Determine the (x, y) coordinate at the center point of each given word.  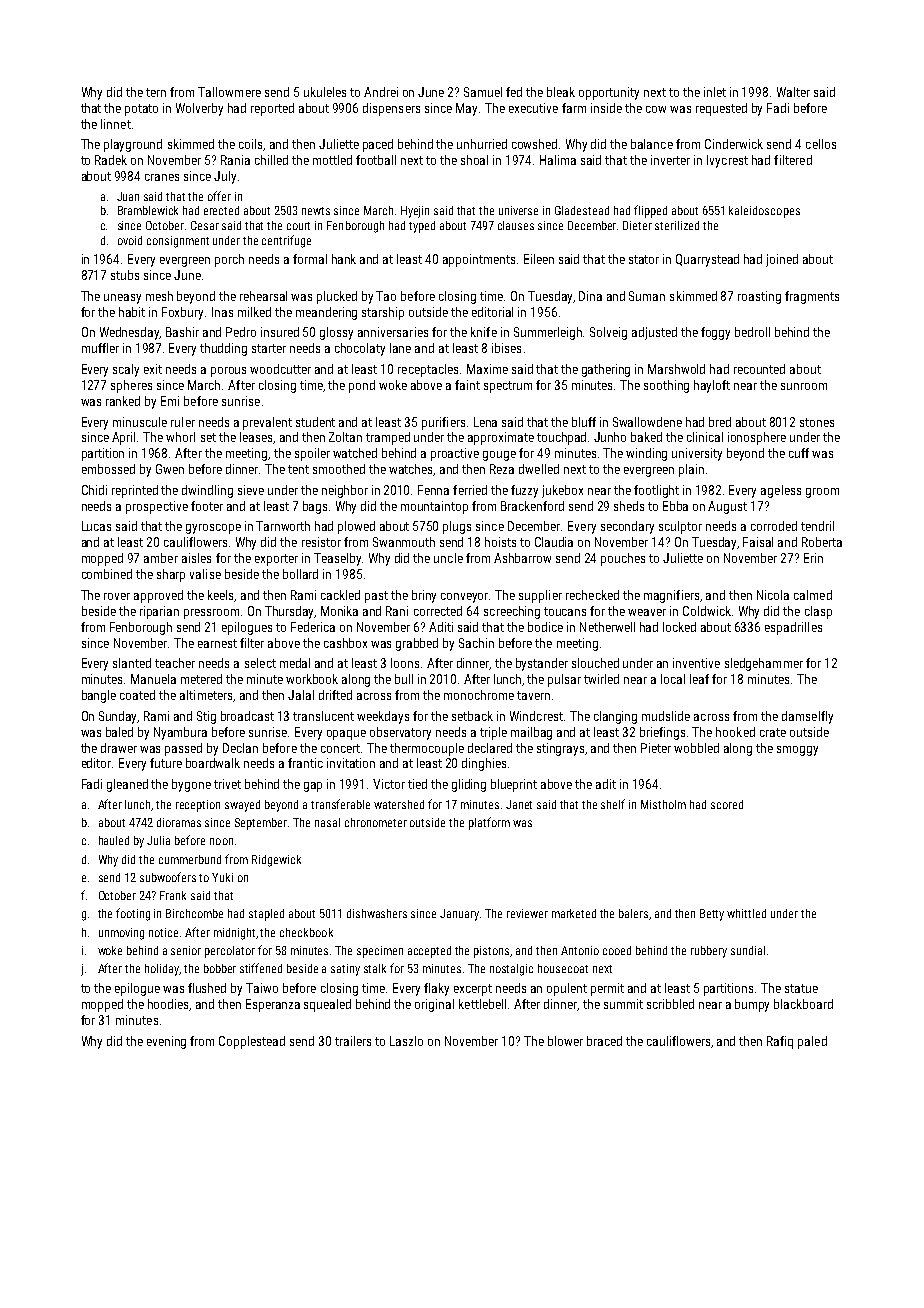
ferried (470, 490)
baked (646, 437)
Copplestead (252, 1042)
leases (257, 438)
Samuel (483, 92)
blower (565, 1041)
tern (156, 92)
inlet (715, 92)
